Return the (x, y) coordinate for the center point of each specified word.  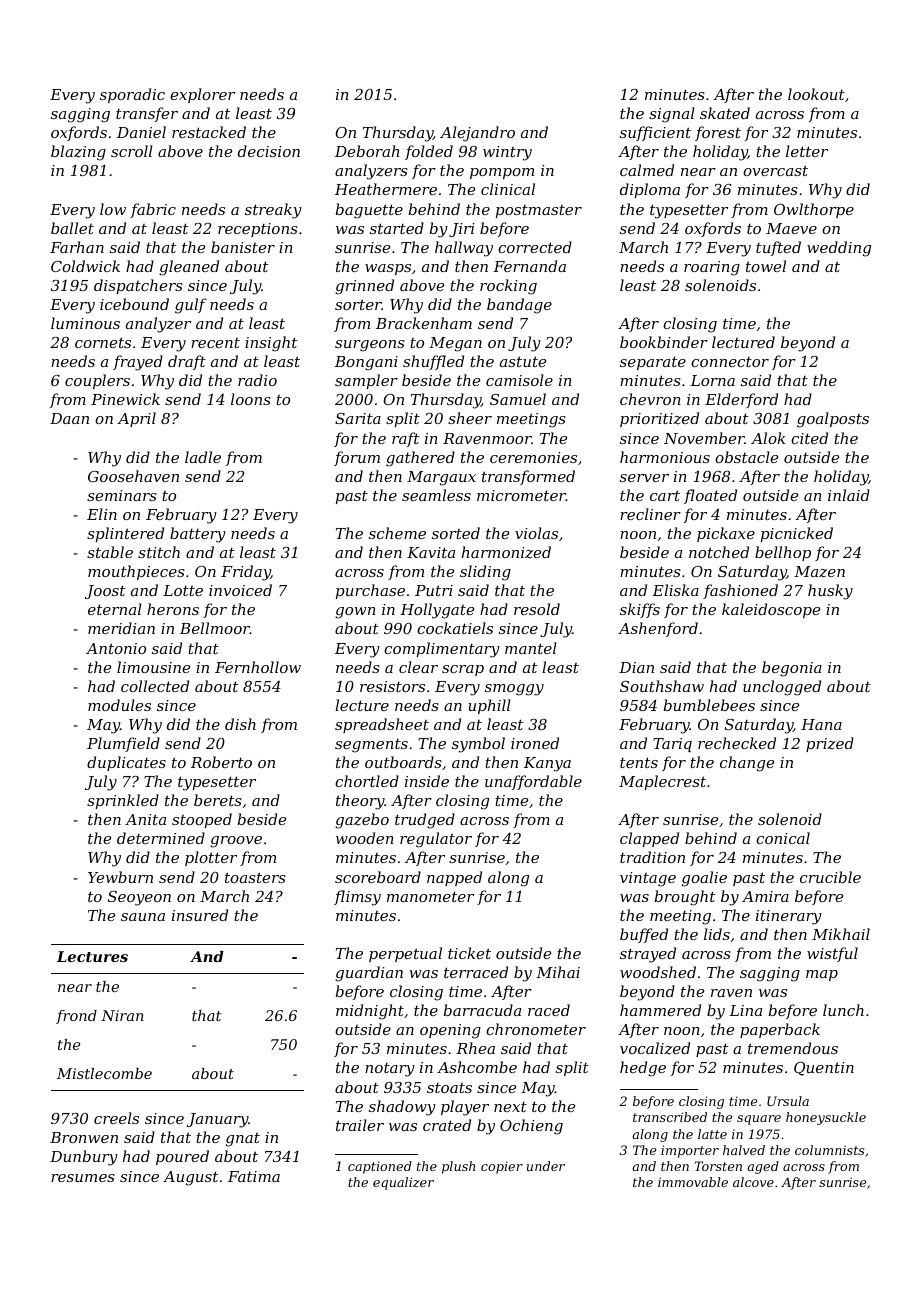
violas (536, 533)
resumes (83, 1178)
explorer (202, 95)
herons (173, 609)
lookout (816, 94)
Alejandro (477, 134)
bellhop (783, 553)
